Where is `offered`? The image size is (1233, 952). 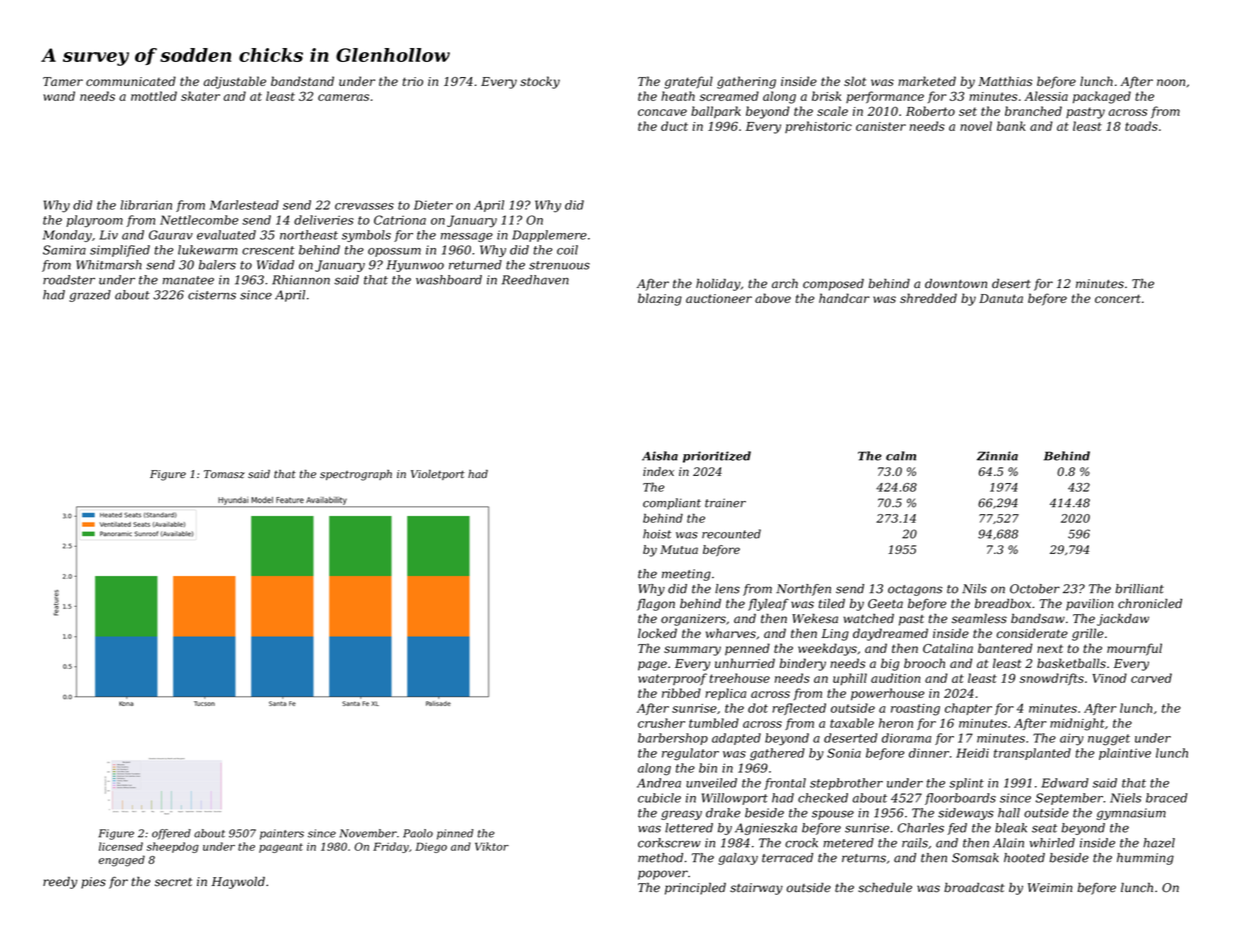
offered is located at coordinates (171, 834).
